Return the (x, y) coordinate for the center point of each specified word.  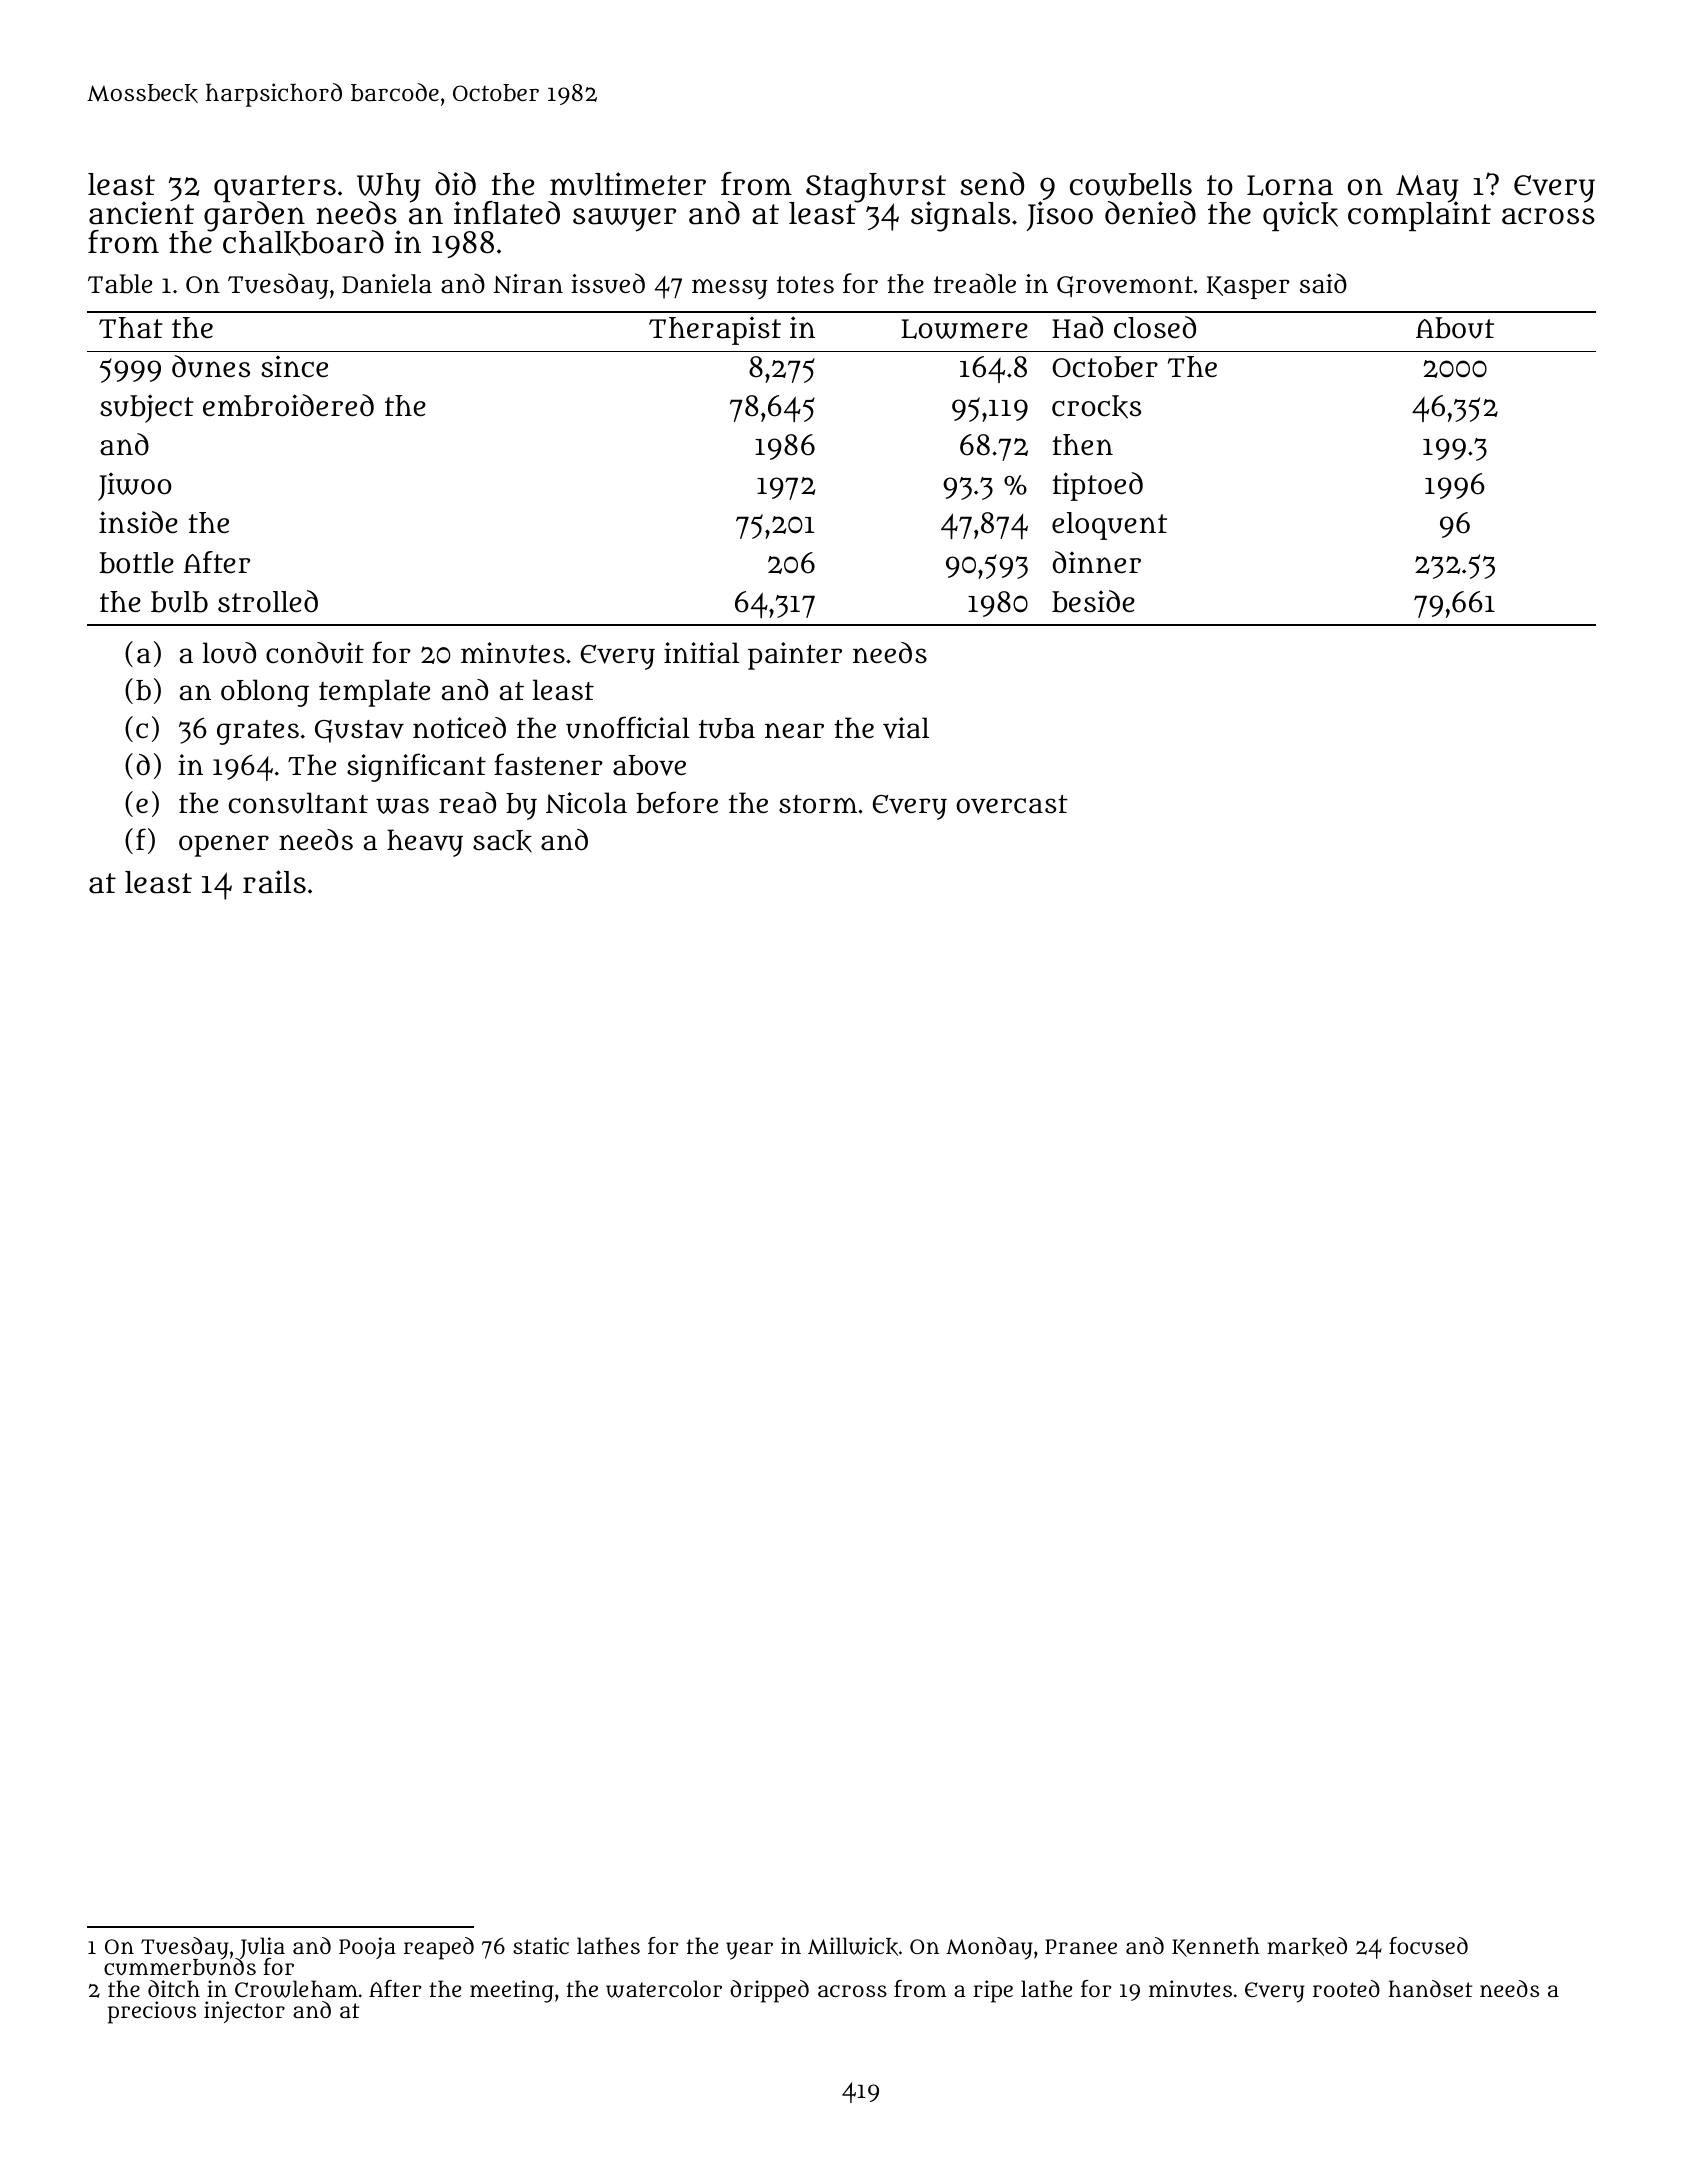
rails (274, 882)
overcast (1012, 804)
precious (152, 2012)
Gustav (359, 731)
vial (906, 728)
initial (701, 653)
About (1455, 328)
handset (1430, 1988)
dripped (769, 1991)
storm (818, 804)
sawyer (624, 220)
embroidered (288, 405)
